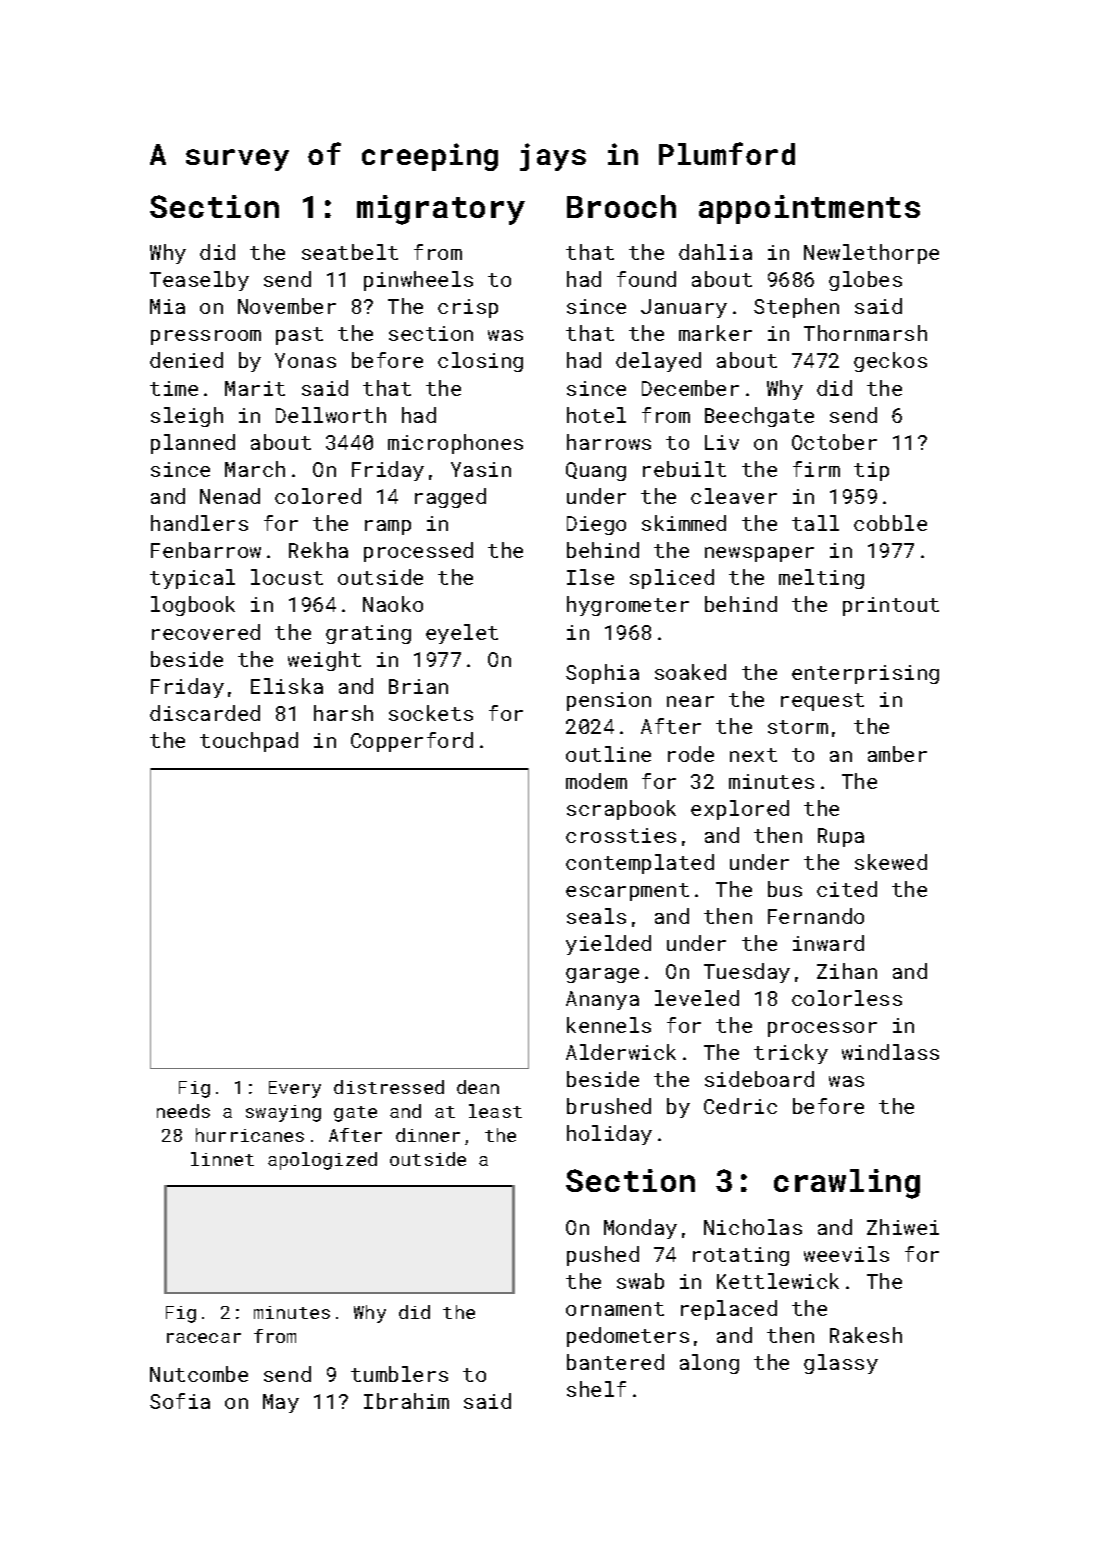  What do you see at coordinates (406, 1401) in the screenshot?
I see `Ibrahim` at bounding box center [406, 1401].
